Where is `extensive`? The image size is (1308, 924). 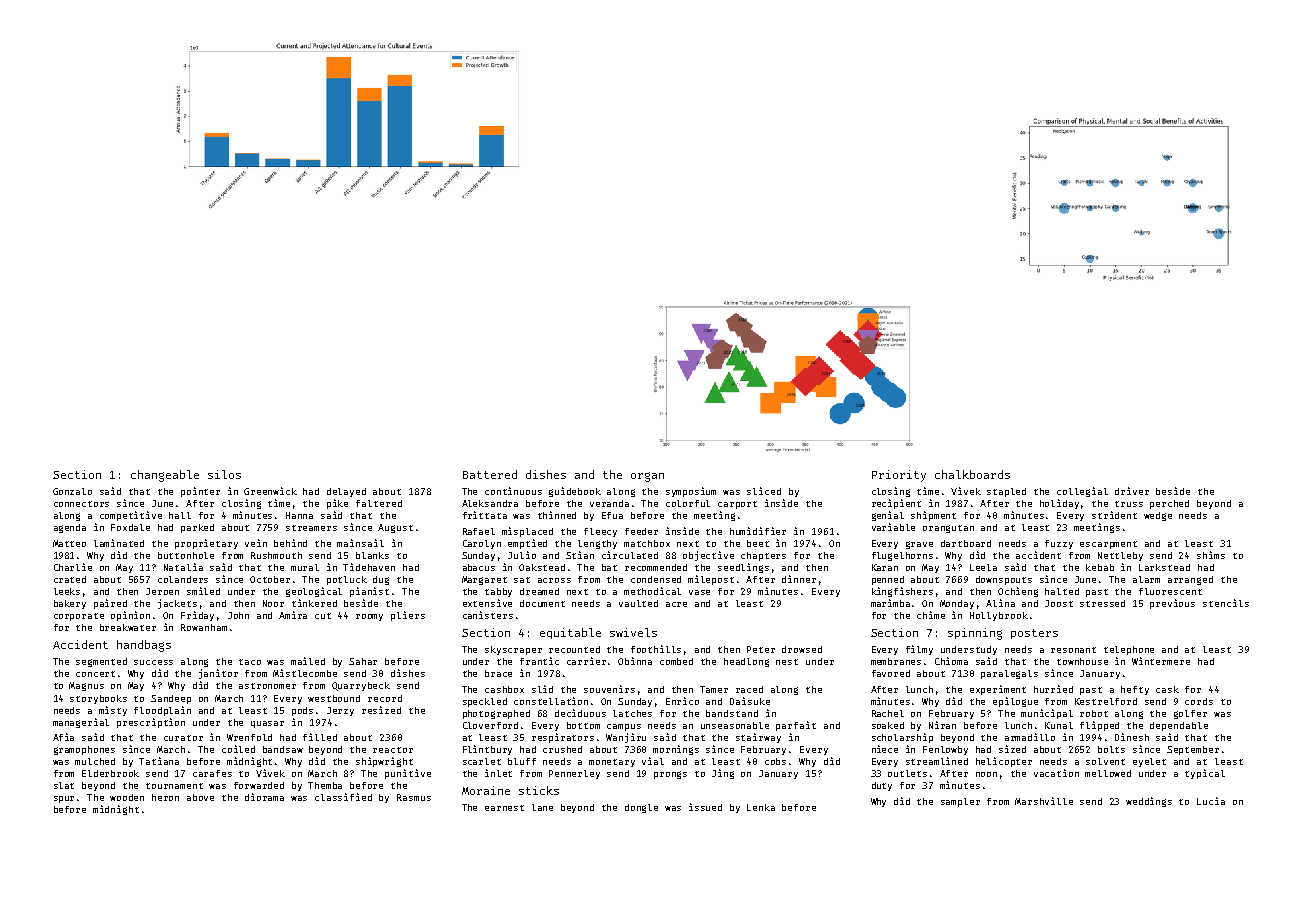 extensive is located at coordinates (487, 603).
